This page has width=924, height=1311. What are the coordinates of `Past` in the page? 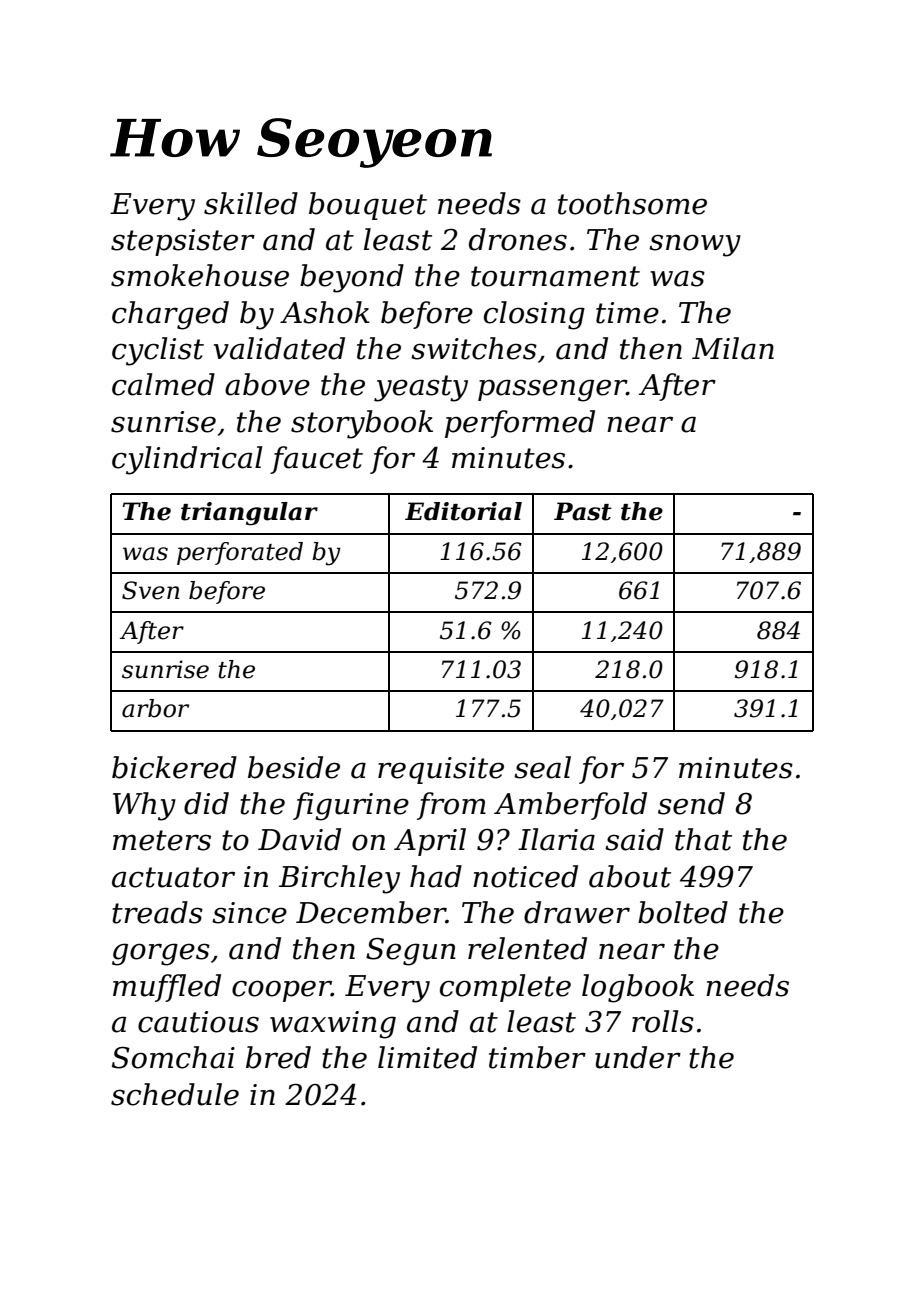 It's located at (583, 511).
